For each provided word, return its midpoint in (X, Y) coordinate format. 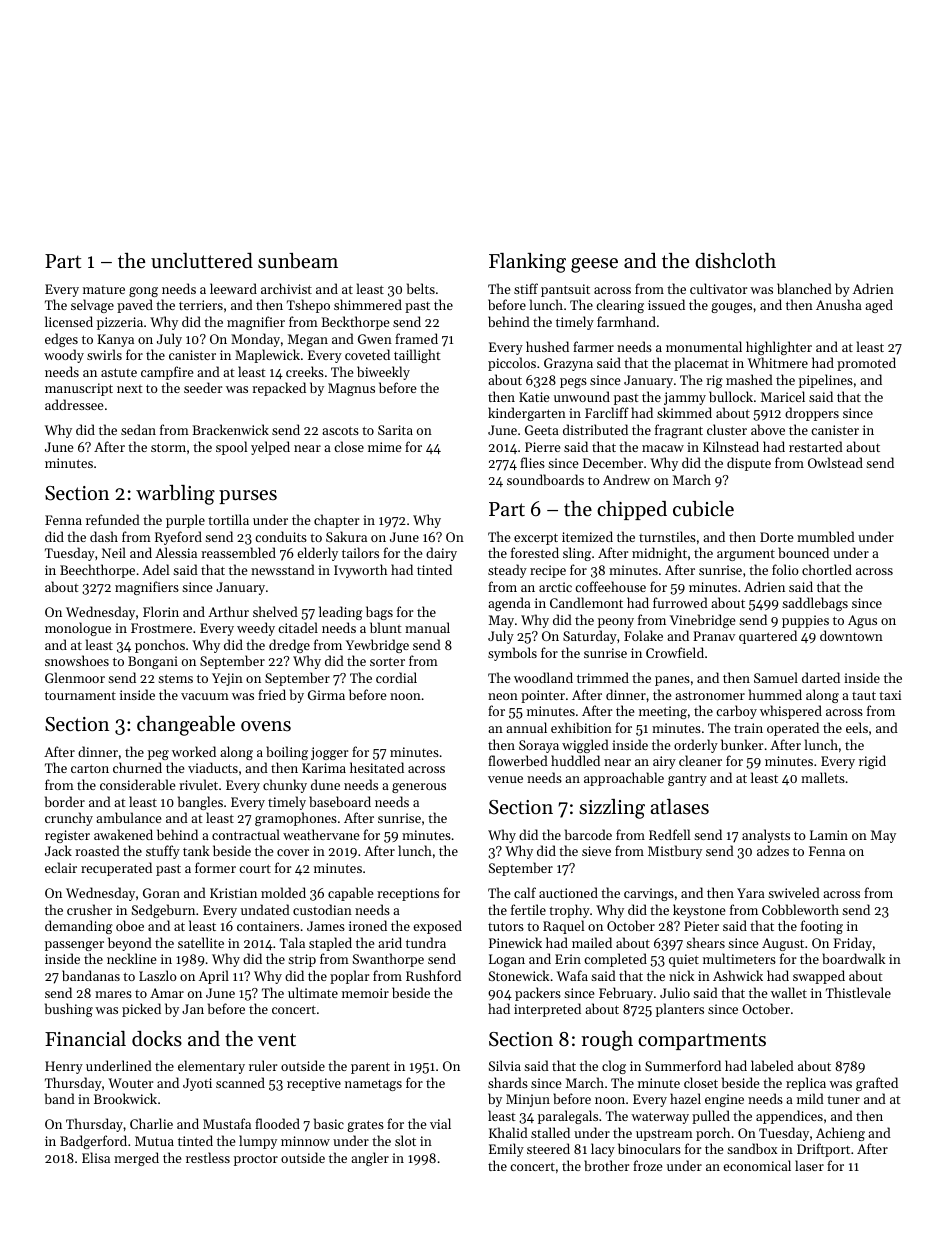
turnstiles (667, 536)
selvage (92, 306)
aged (879, 306)
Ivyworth (360, 571)
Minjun (528, 1100)
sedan (138, 429)
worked (194, 751)
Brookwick (125, 1098)
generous (419, 788)
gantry (687, 780)
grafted (877, 1084)
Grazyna (568, 364)
